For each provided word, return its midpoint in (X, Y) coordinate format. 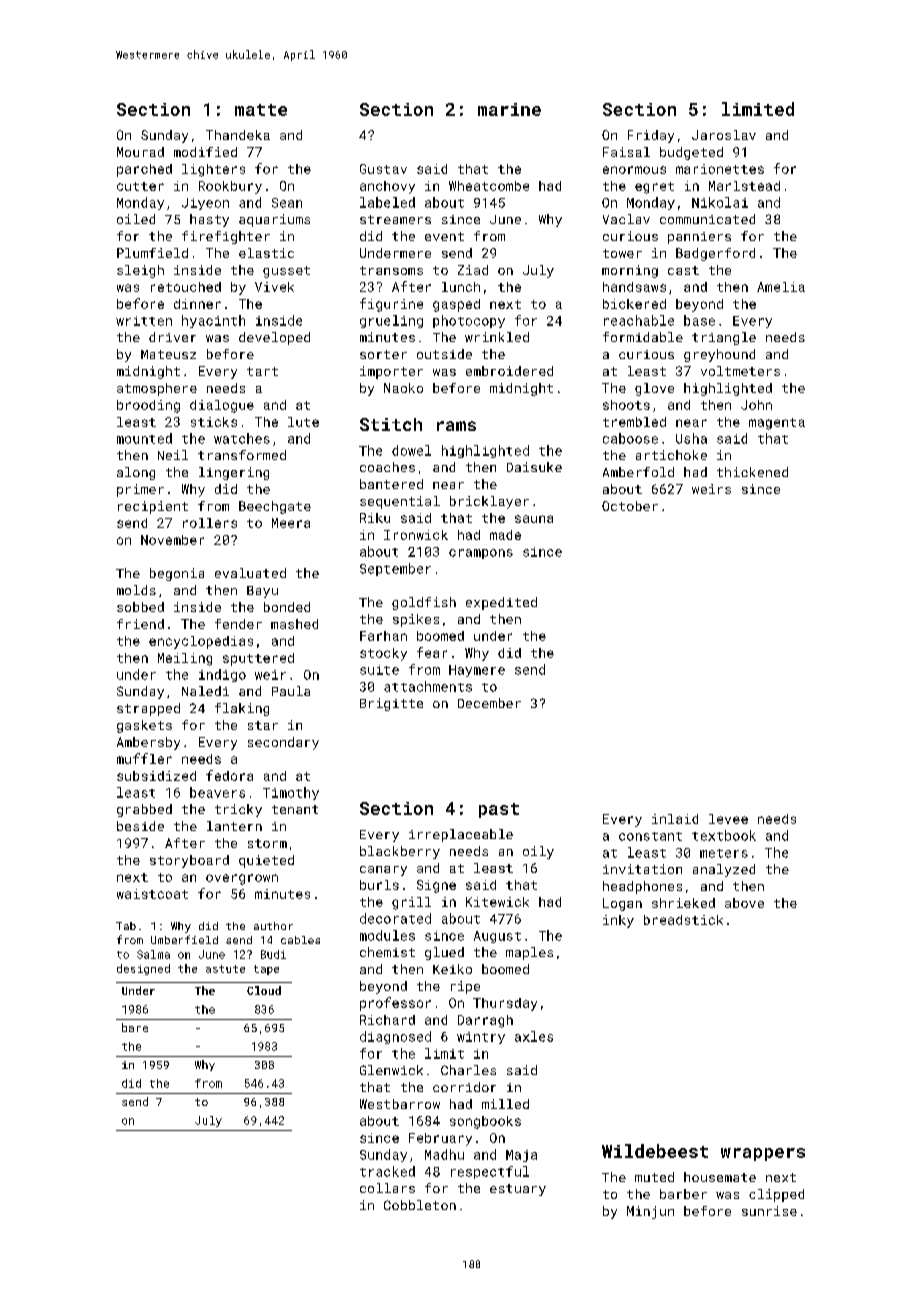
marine (509, 109)
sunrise (769, 1211)
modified (205, 152)
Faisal (626, 152)
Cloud (264, 990)
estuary (518, 1190)
